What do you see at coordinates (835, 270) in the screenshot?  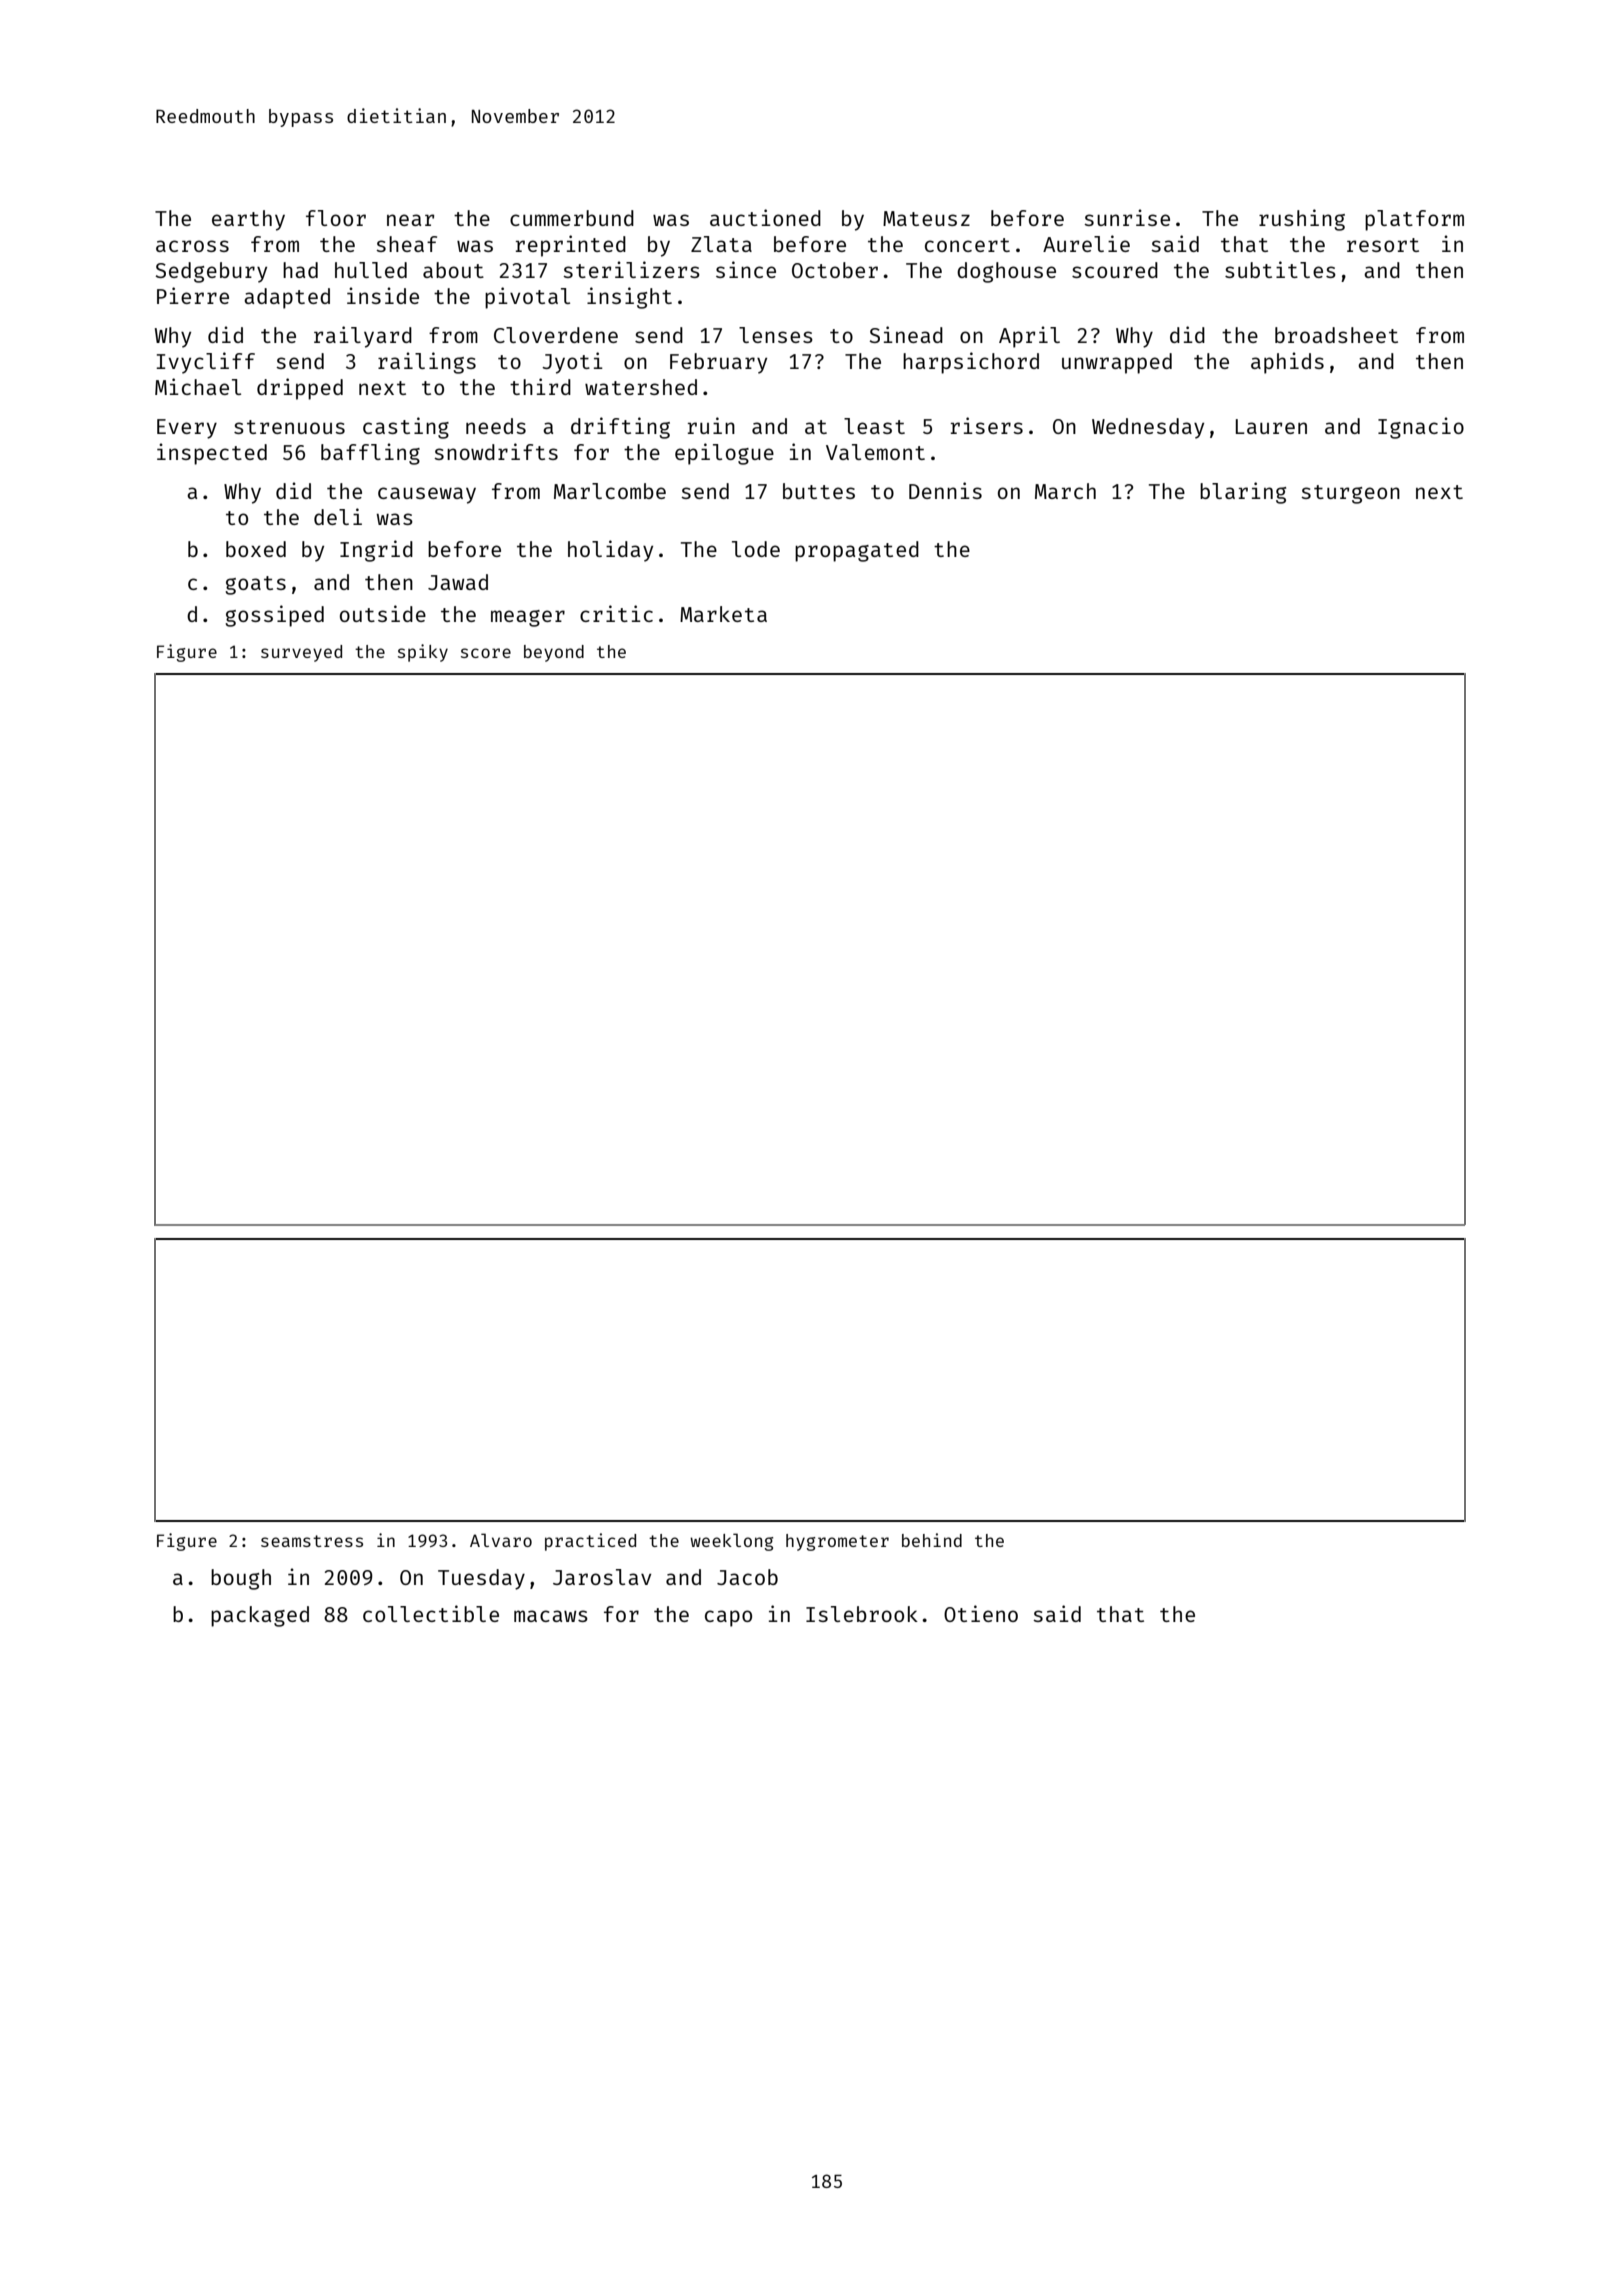 I see `October` at bounding box center [835, 270].
